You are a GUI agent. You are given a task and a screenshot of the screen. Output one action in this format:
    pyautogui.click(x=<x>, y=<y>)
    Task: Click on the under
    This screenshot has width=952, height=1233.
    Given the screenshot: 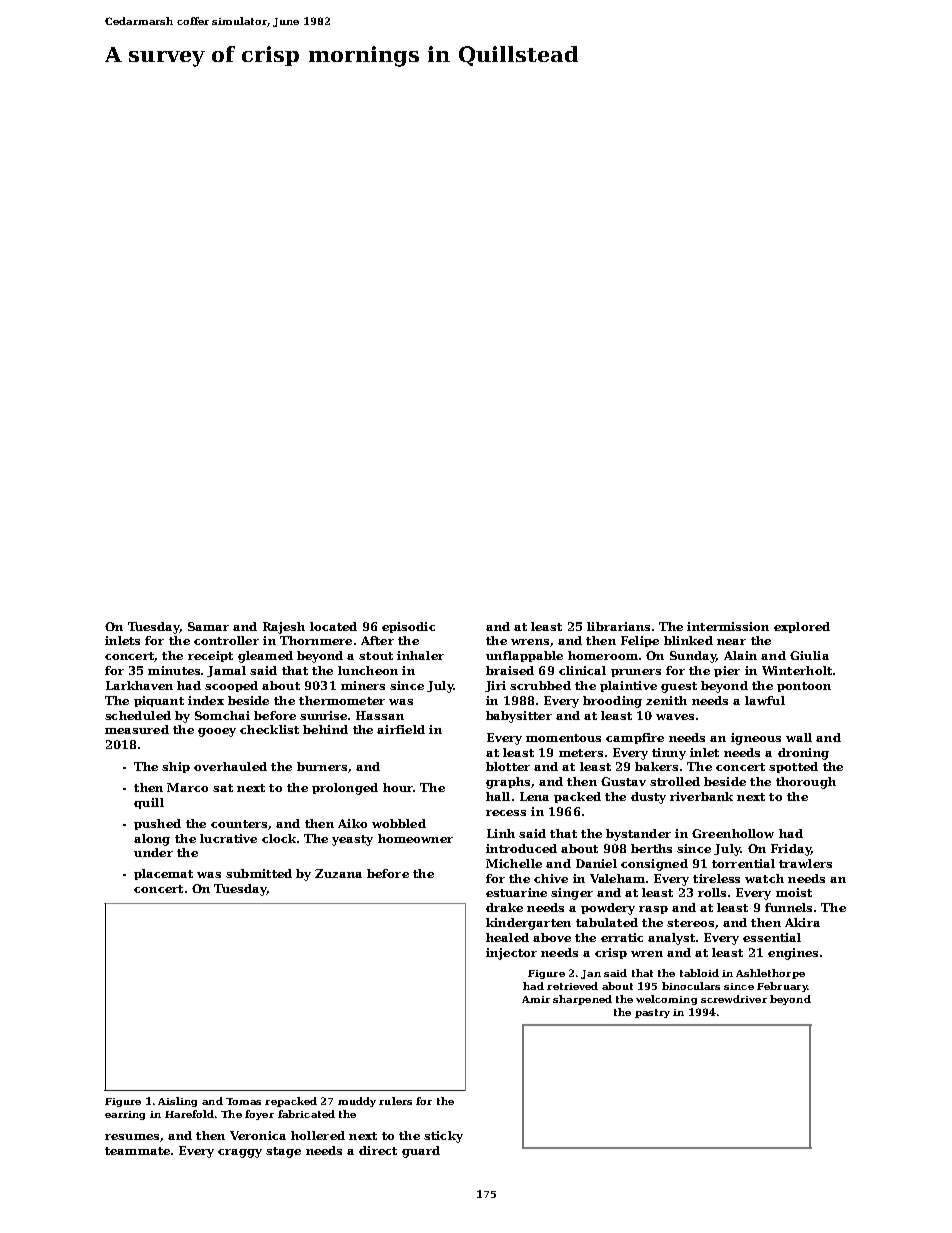 What is the action you would take?
    pyautogui.click(x=153, y=852)
